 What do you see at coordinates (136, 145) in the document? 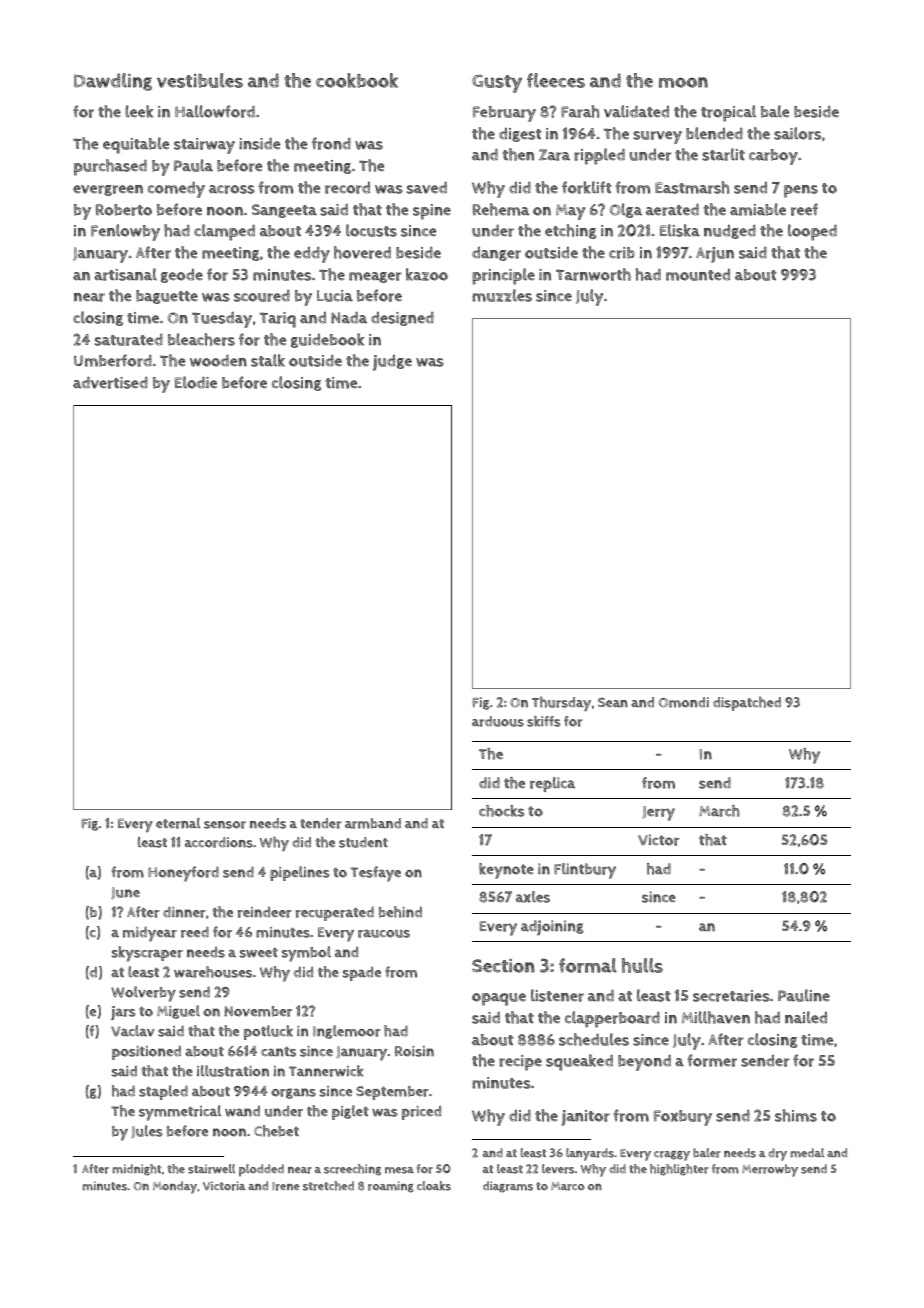
I see `equitable` at bounding box center [136, 145].
